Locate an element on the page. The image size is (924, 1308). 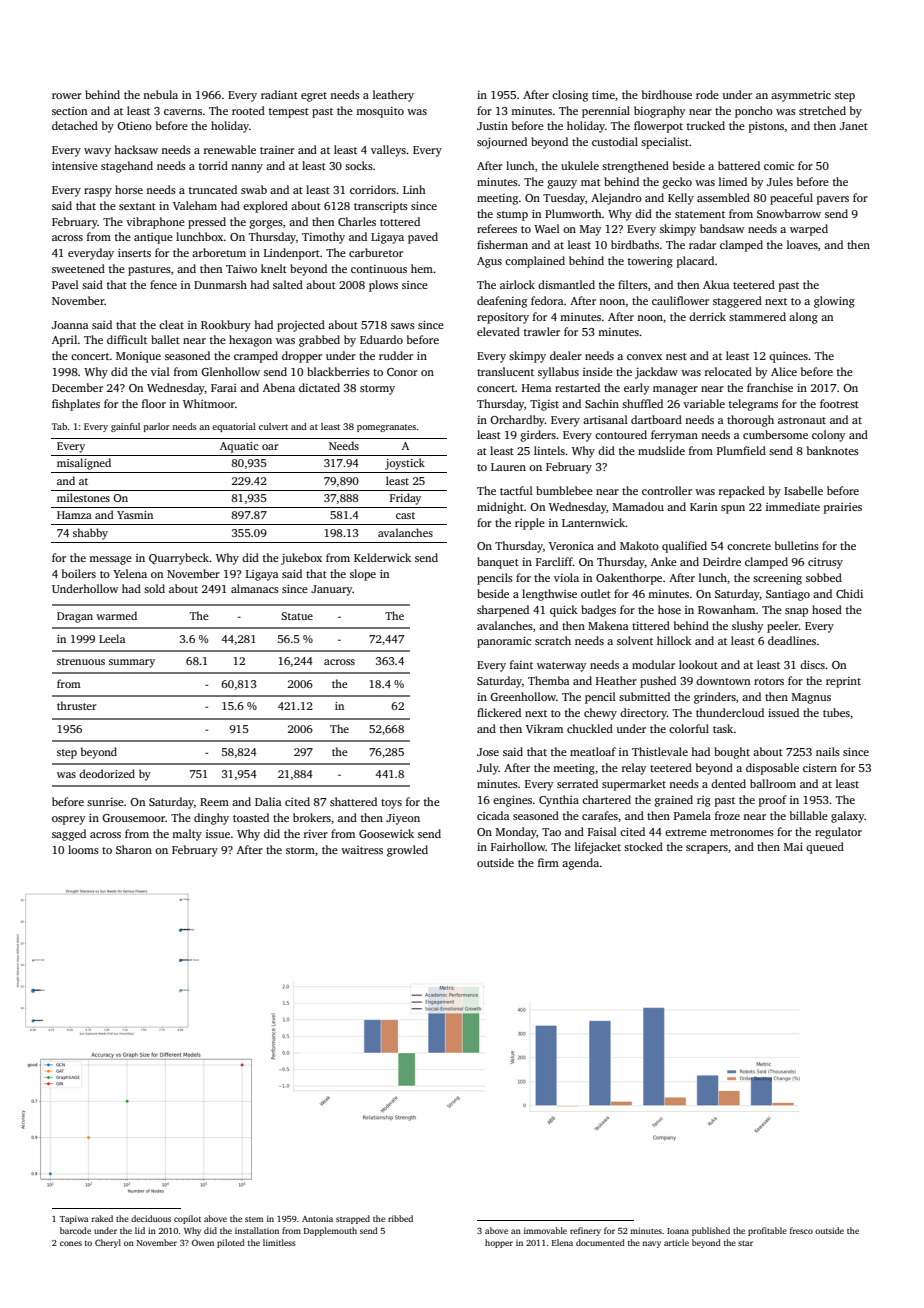
screening is located at coordinates (777, 579).
